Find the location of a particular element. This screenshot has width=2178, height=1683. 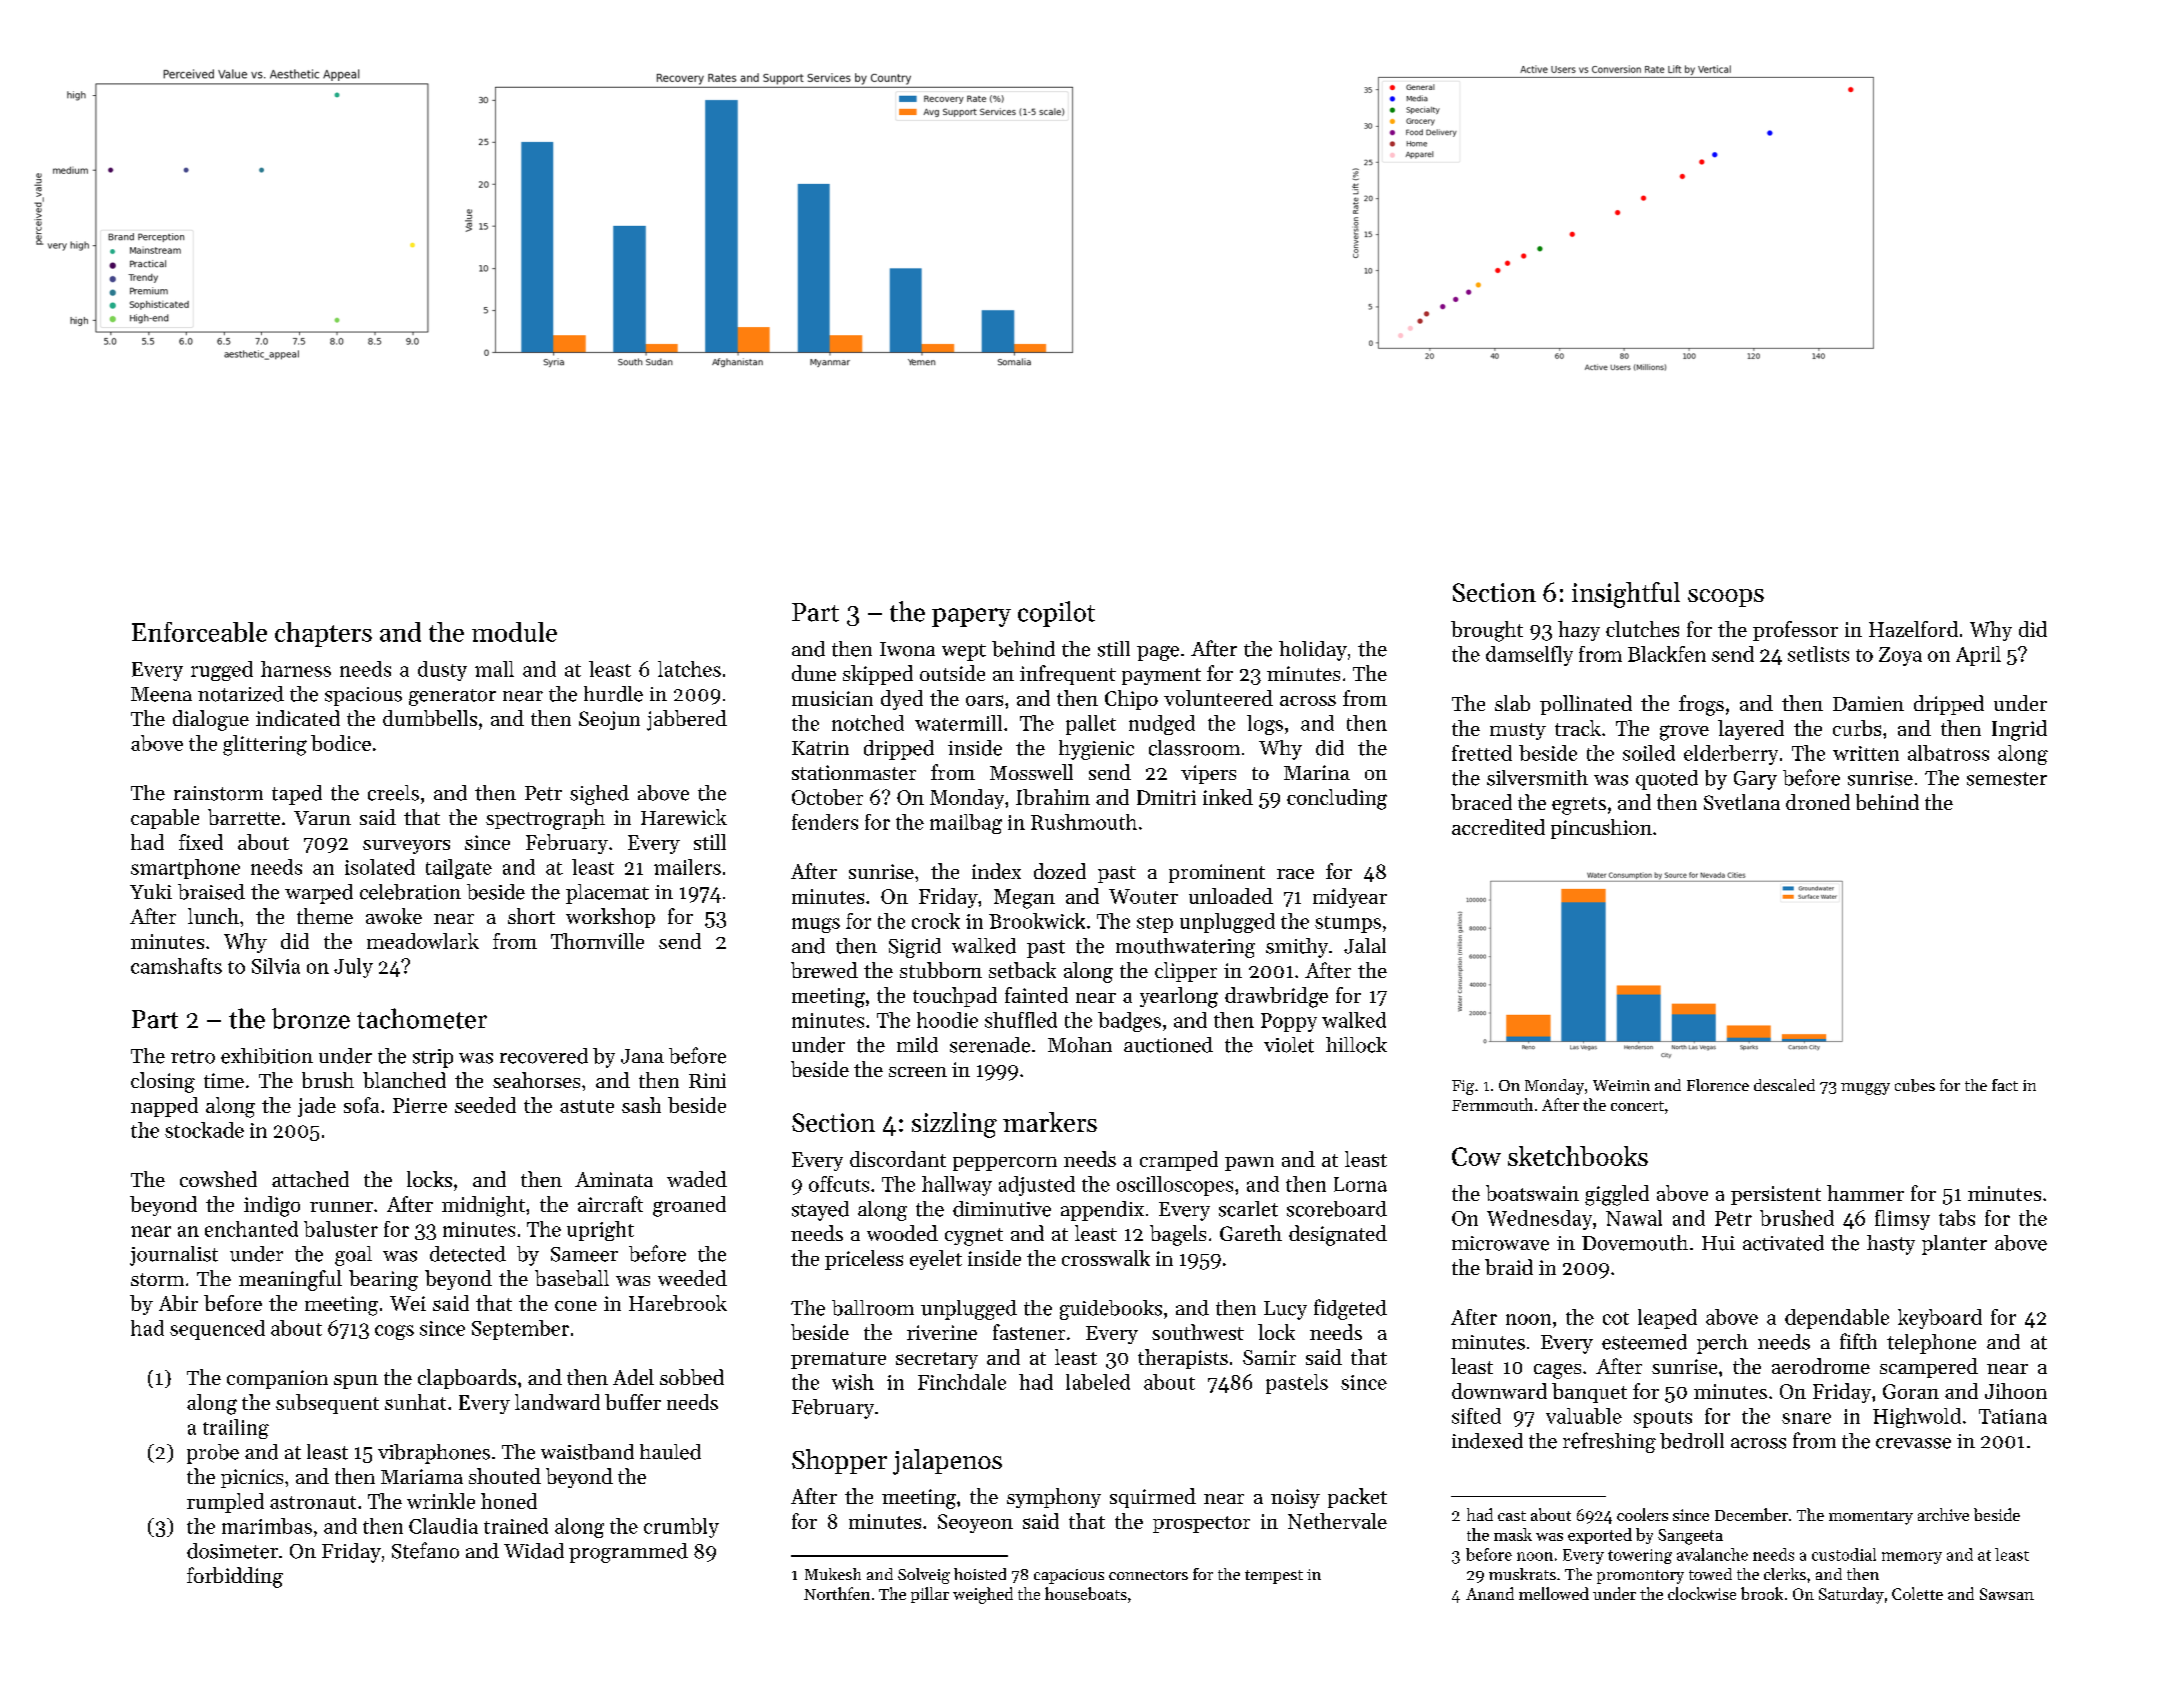

stumps is located at coordinates (1348, 924).
